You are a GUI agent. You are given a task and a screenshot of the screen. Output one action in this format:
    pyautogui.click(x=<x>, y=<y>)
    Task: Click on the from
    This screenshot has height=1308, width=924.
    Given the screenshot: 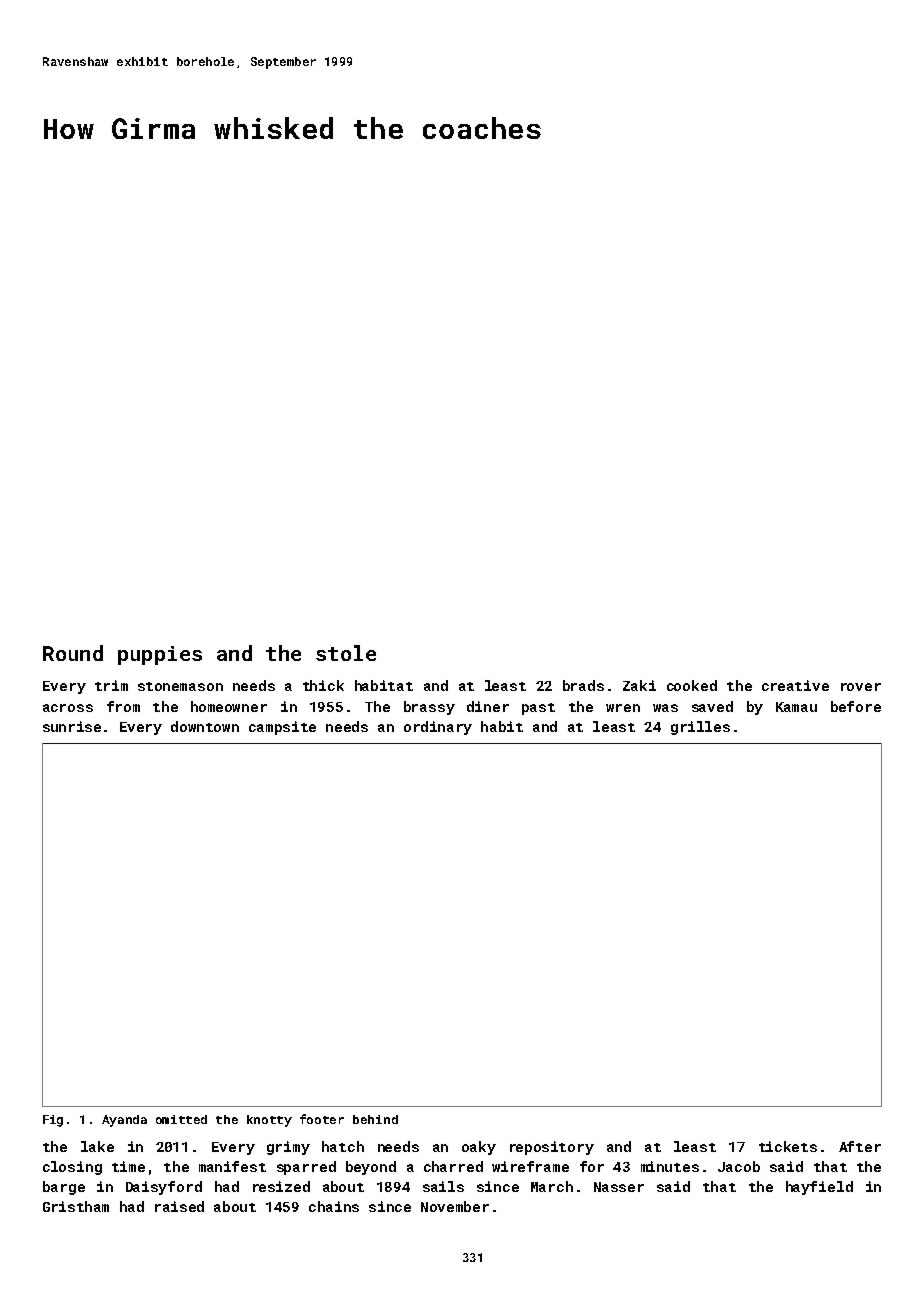 What is the action you would take?
    pyautogui.click(x=123, y=706)
